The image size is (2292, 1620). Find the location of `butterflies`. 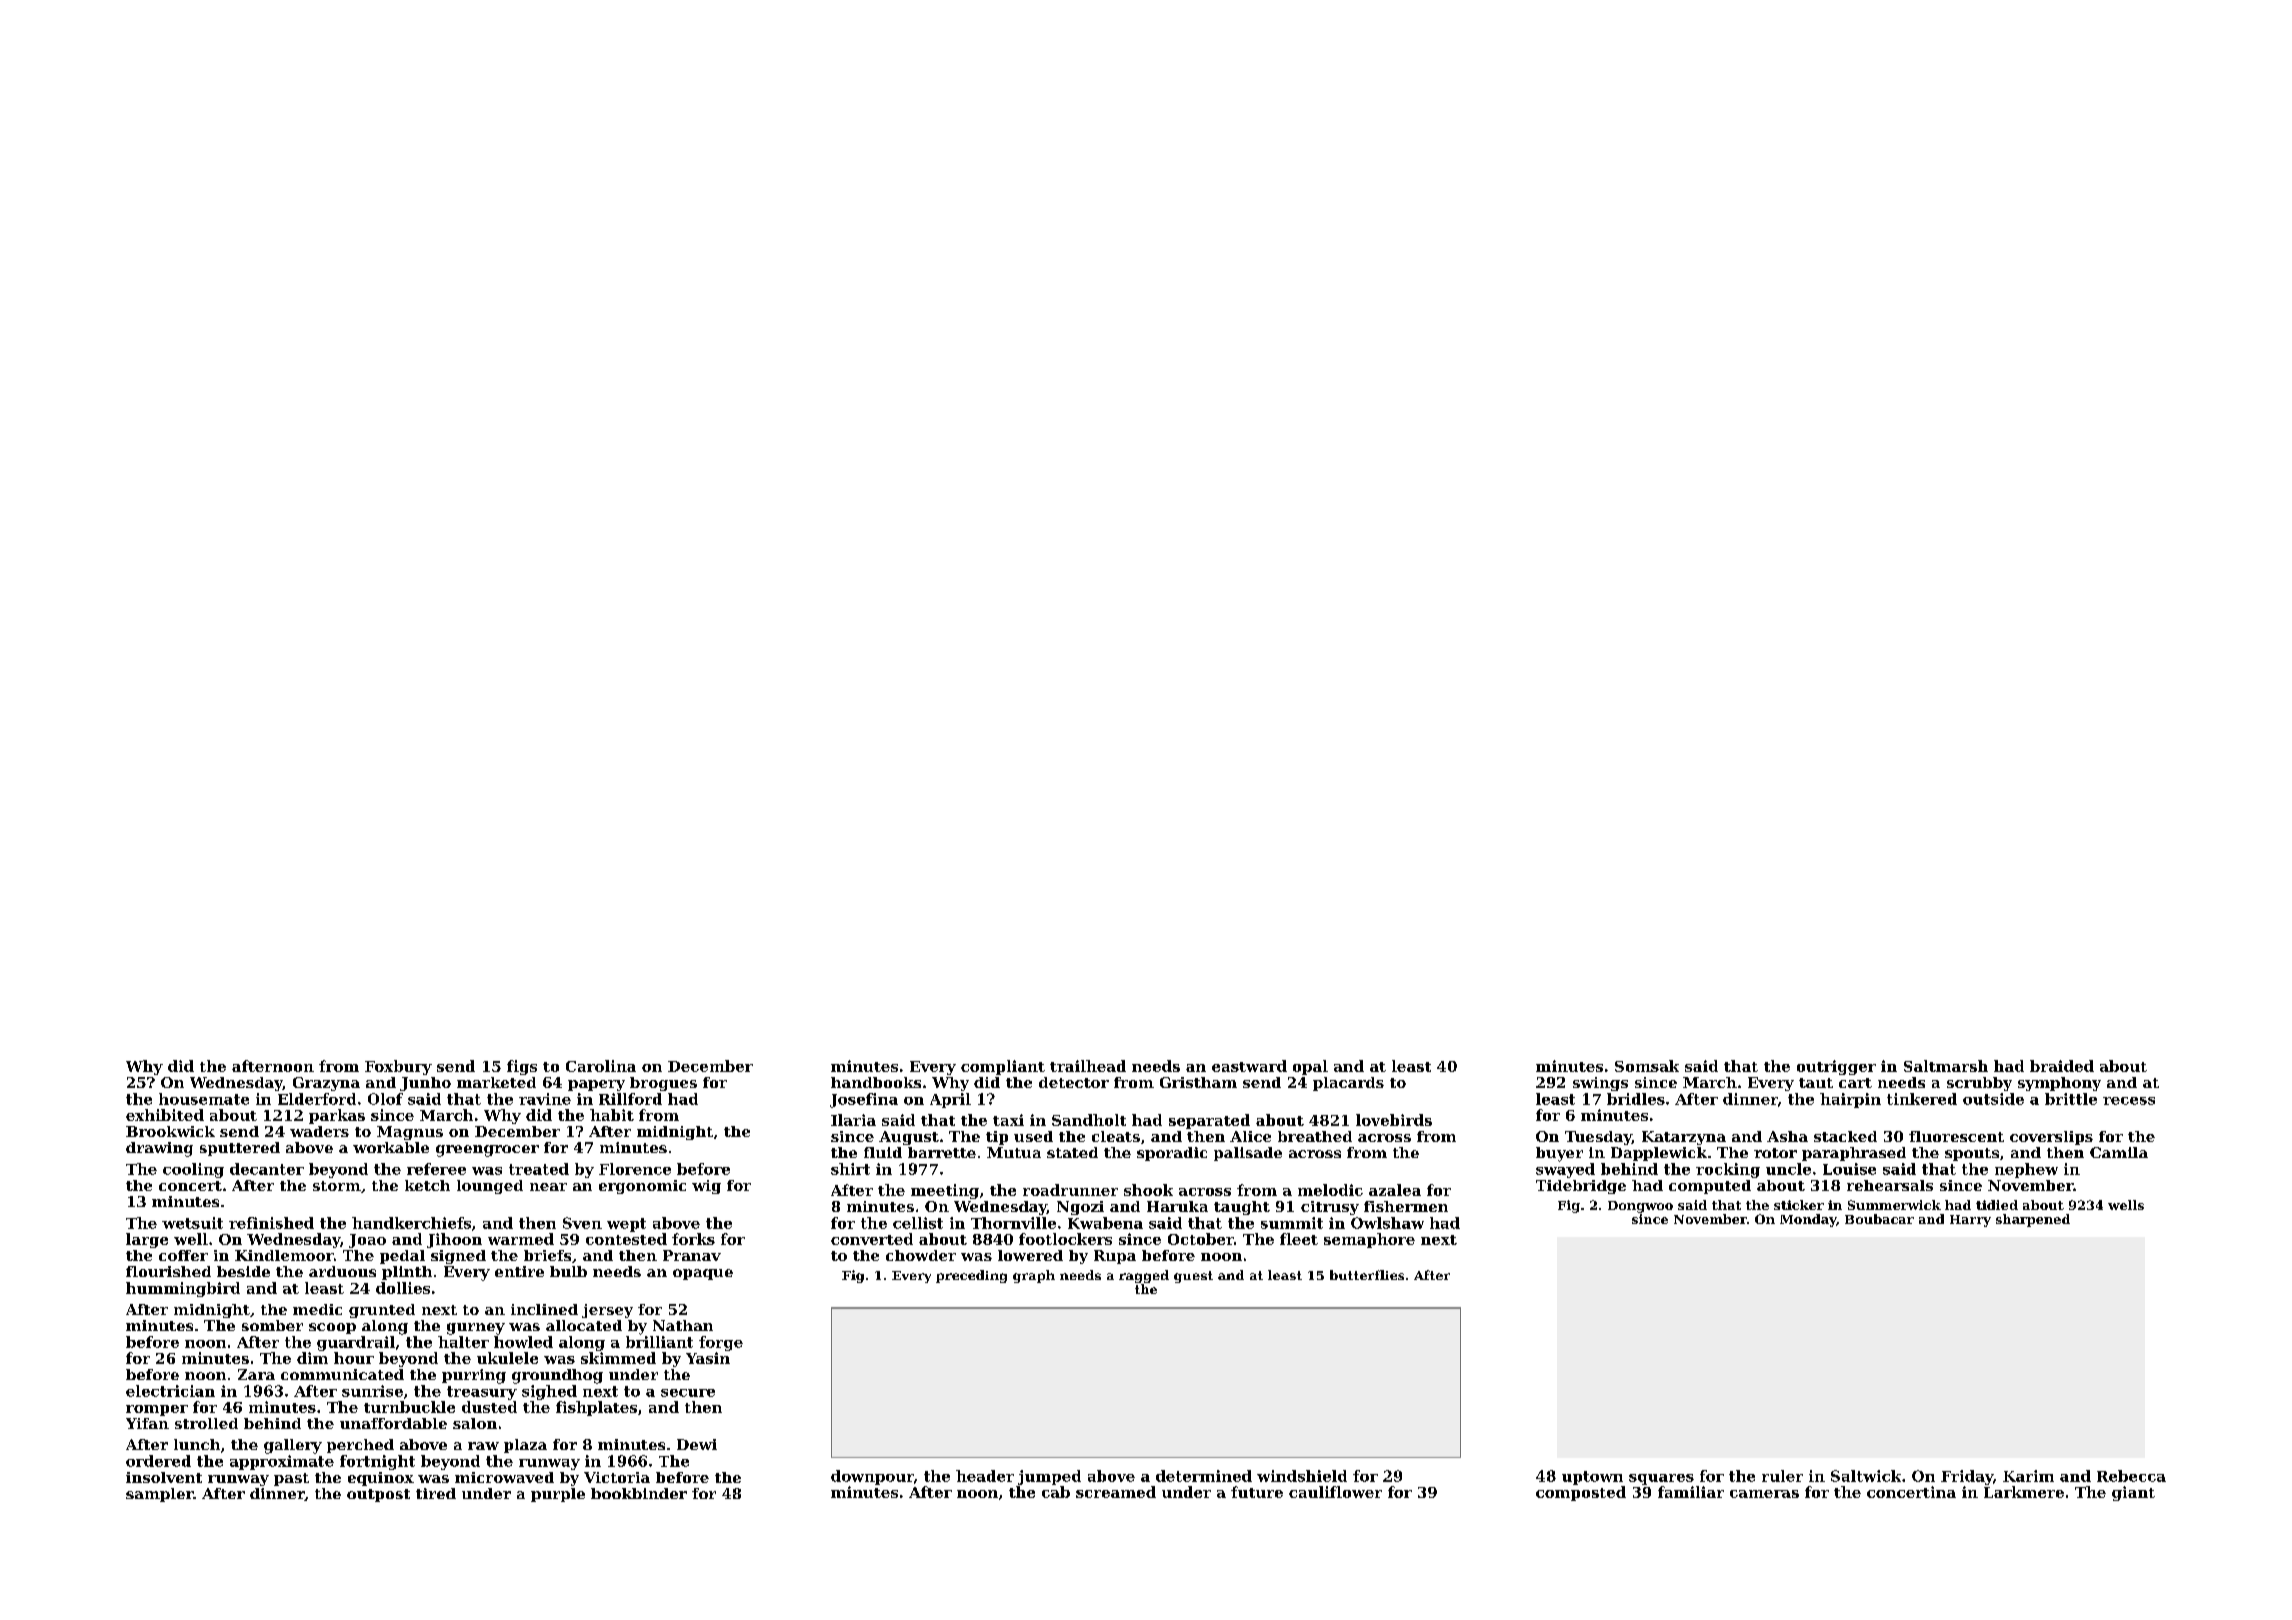

butterflies is located at coordinates (1367, 1275).
